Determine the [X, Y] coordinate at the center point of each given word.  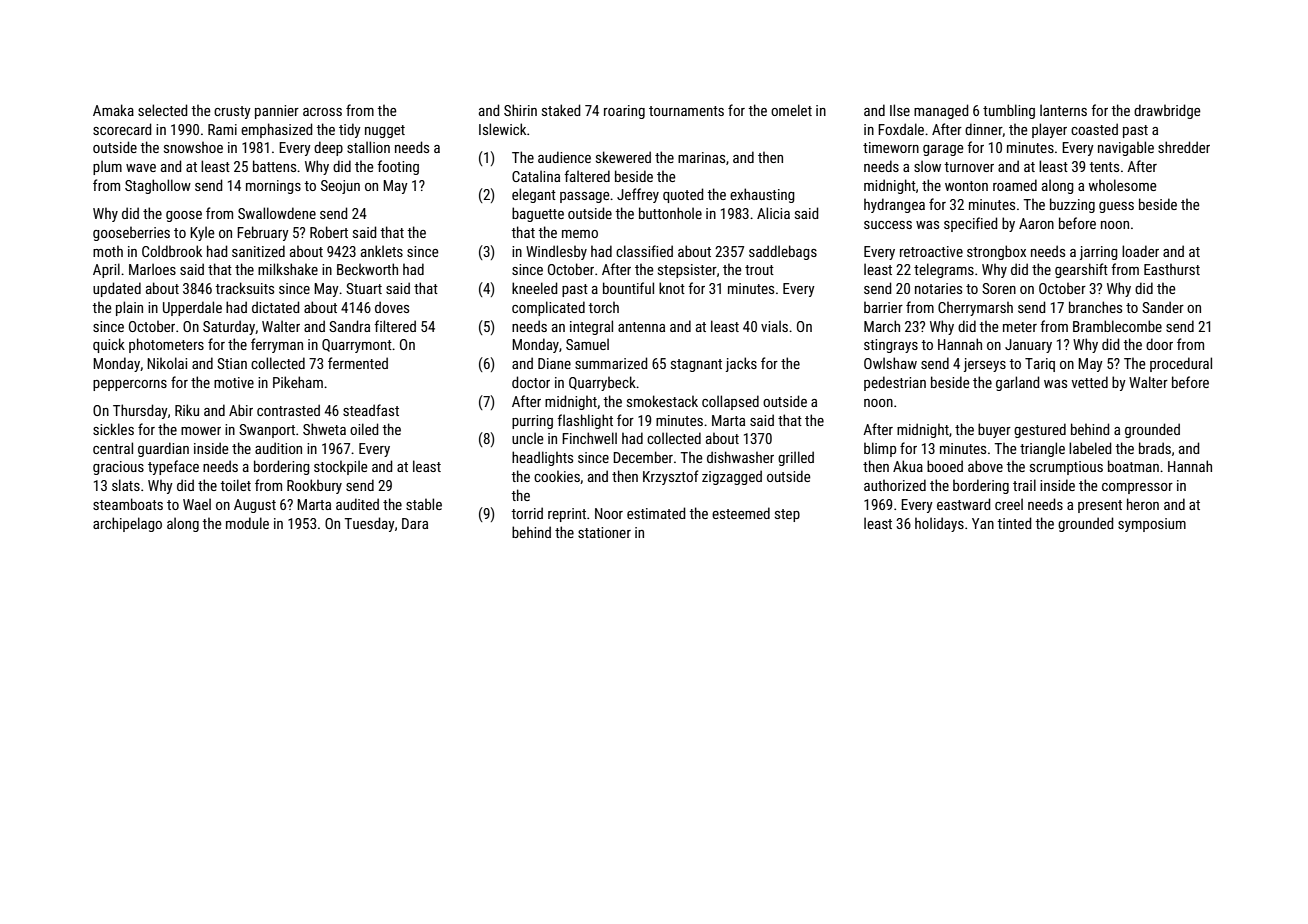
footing [398, 167]
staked [561, 110]
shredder [1184, 147]
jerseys [984, 365]
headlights [542, 458]
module [247, 523]
